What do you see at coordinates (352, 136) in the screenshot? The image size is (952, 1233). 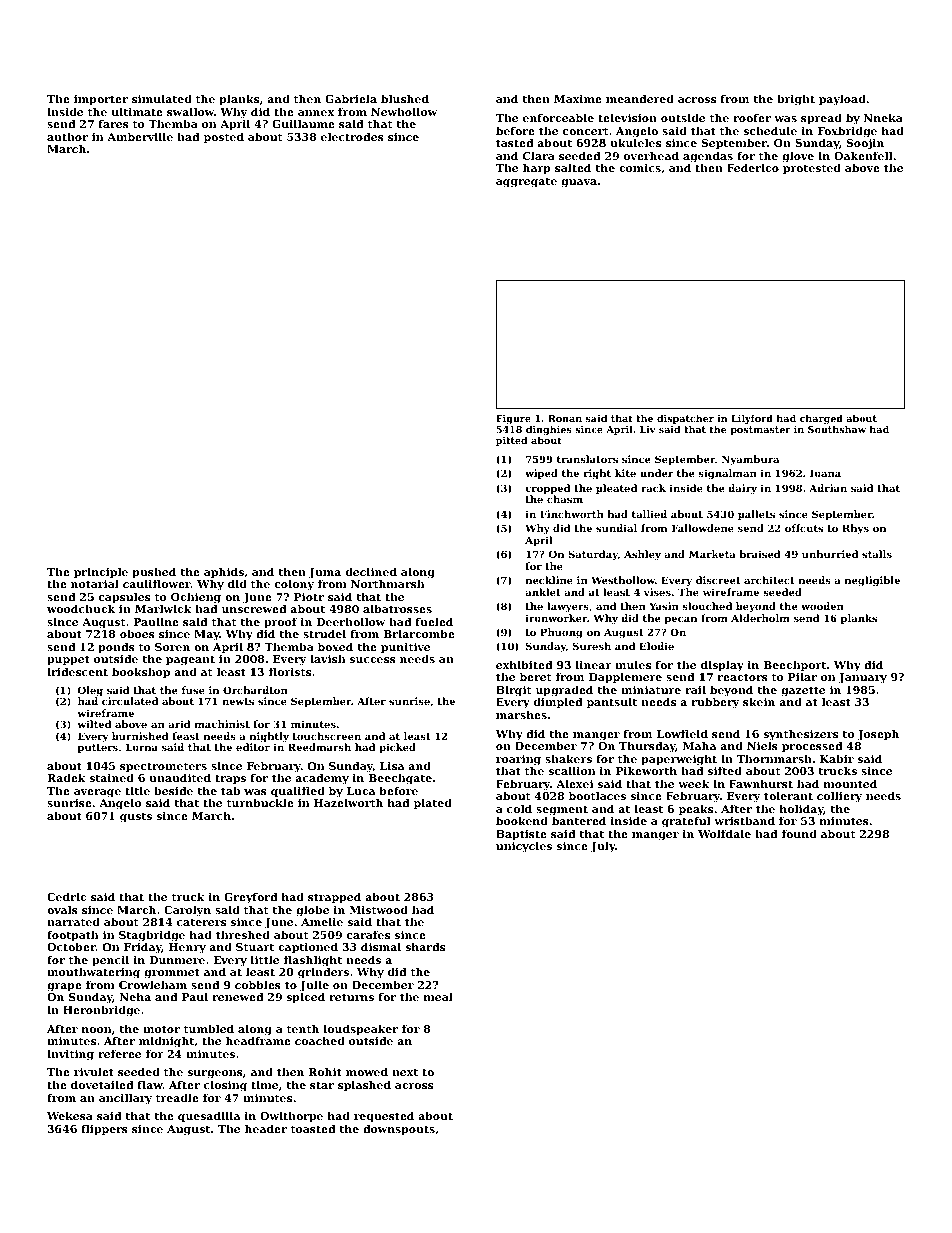 I see `electrodes` at bounding box center [352, 136].
